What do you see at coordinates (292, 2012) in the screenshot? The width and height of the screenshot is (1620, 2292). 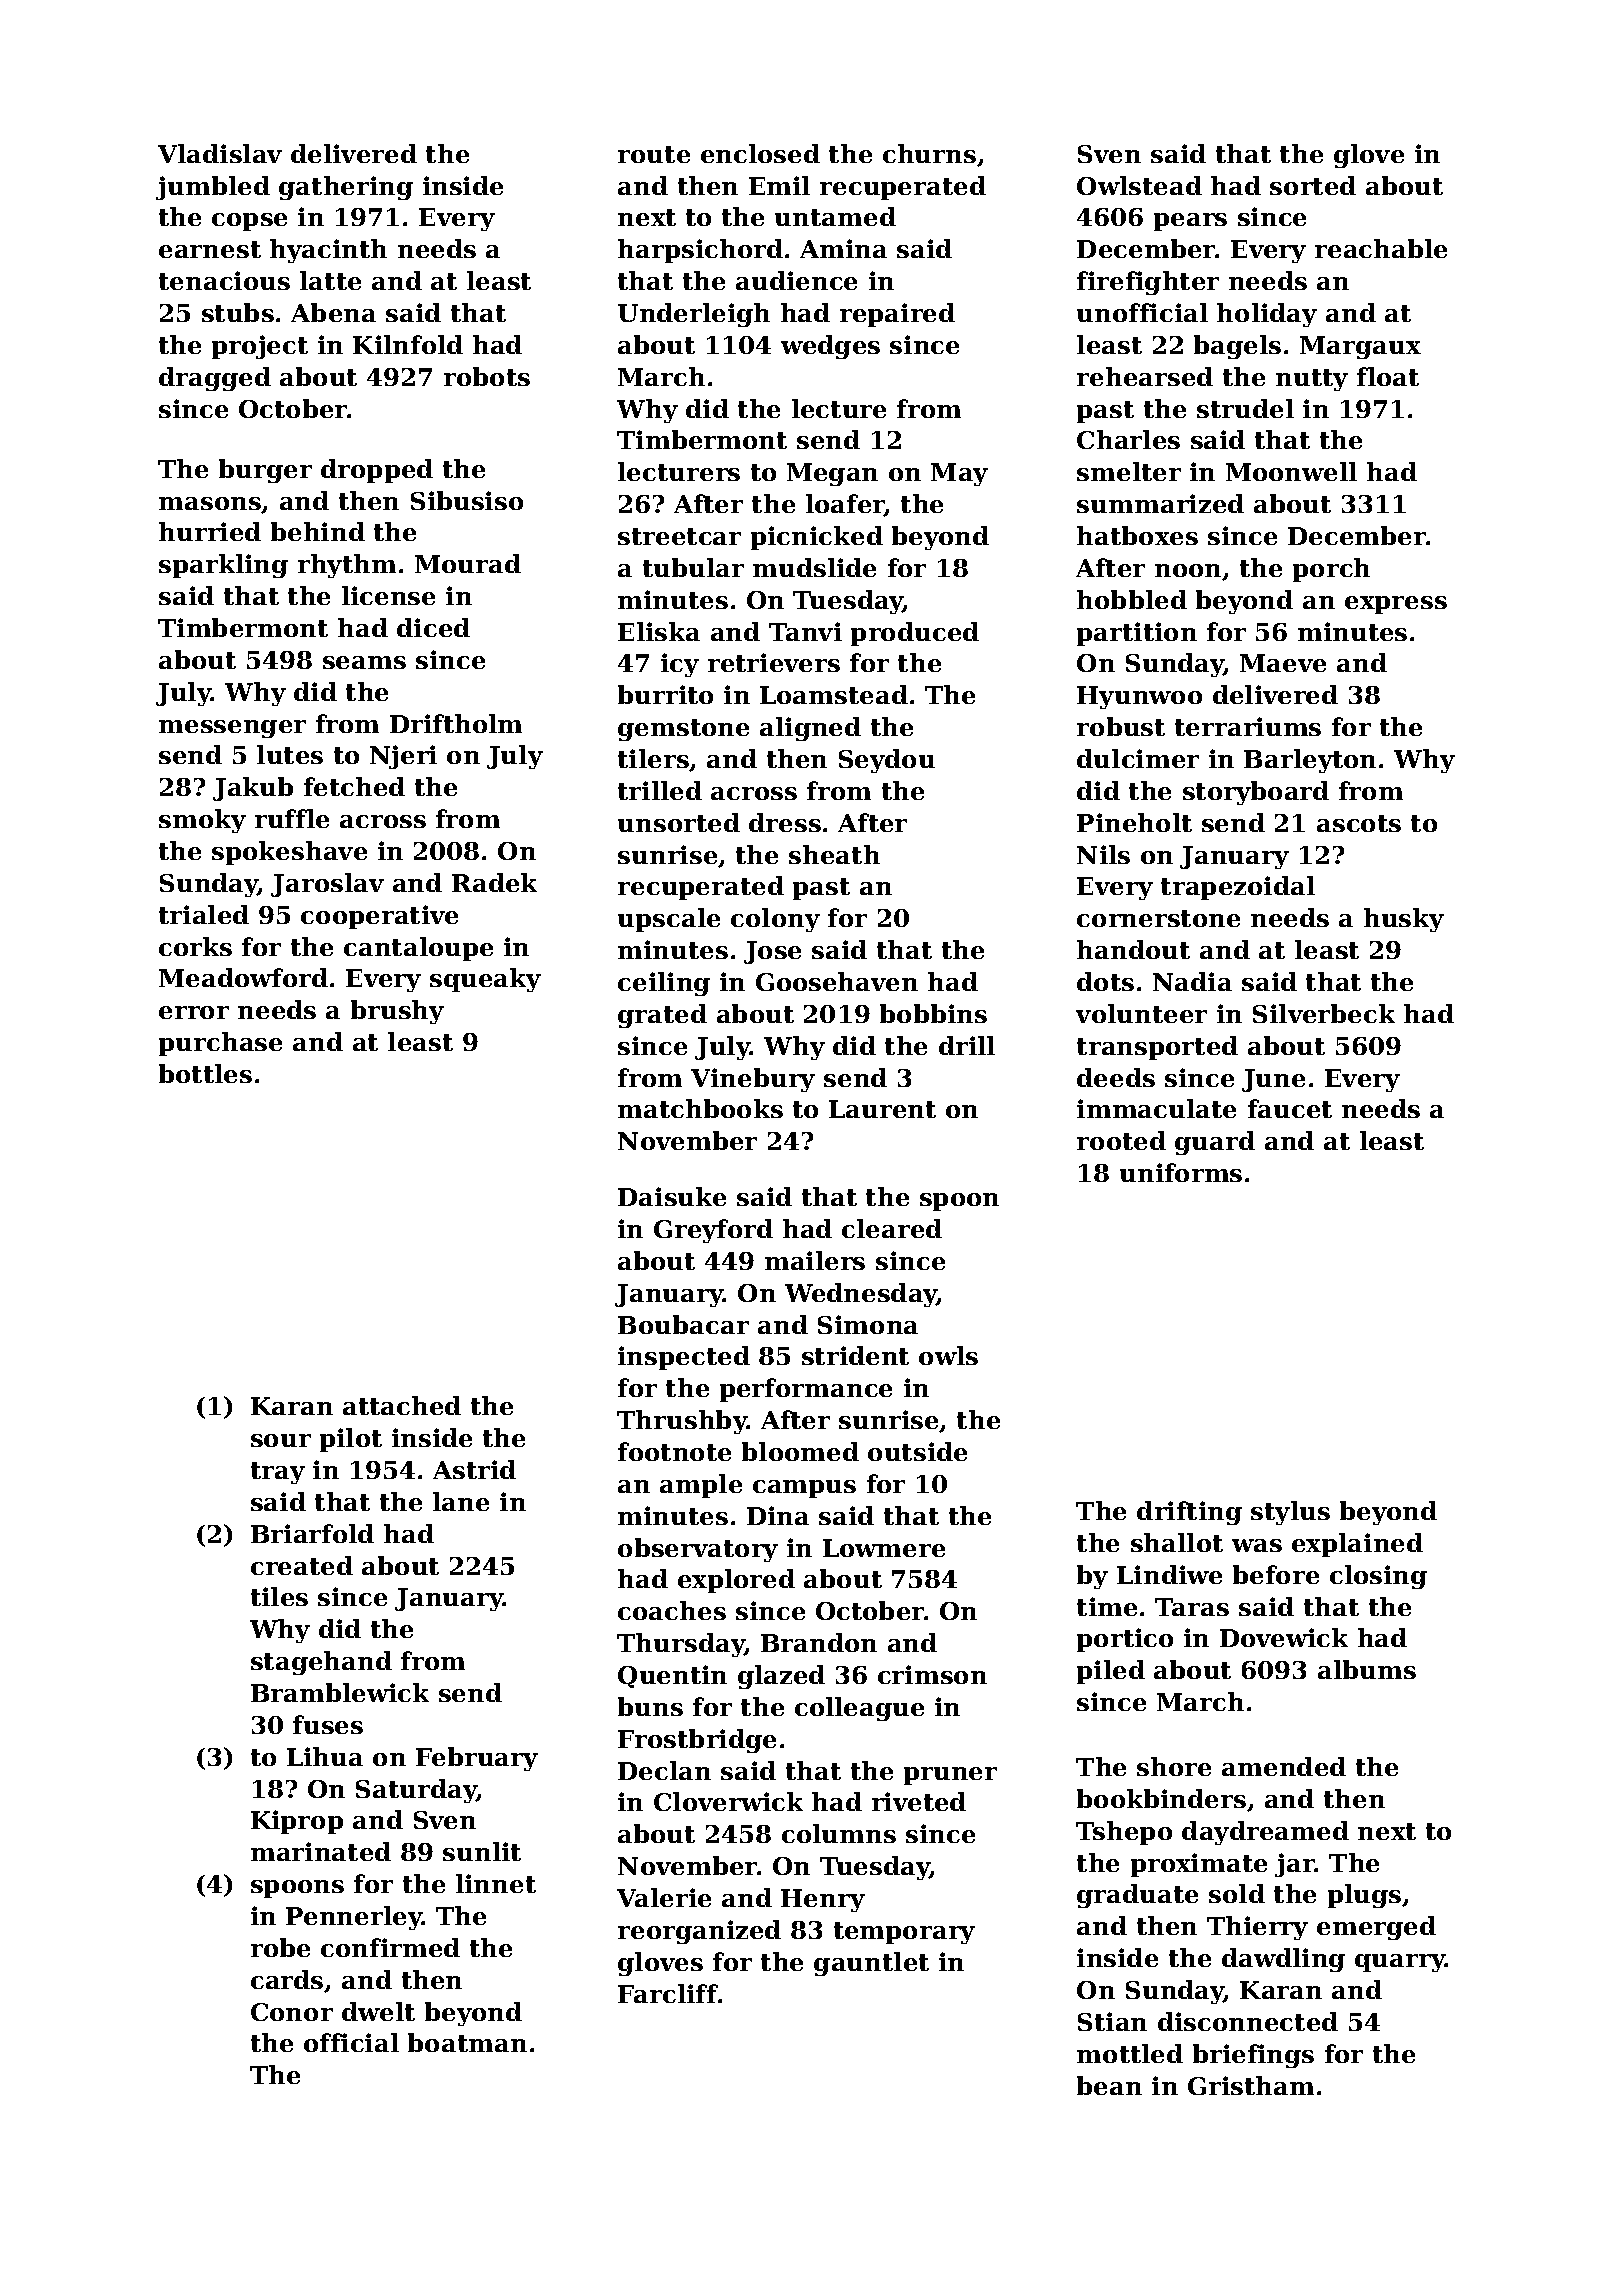 I see `Conor` at bounding box center [292, 2012].
